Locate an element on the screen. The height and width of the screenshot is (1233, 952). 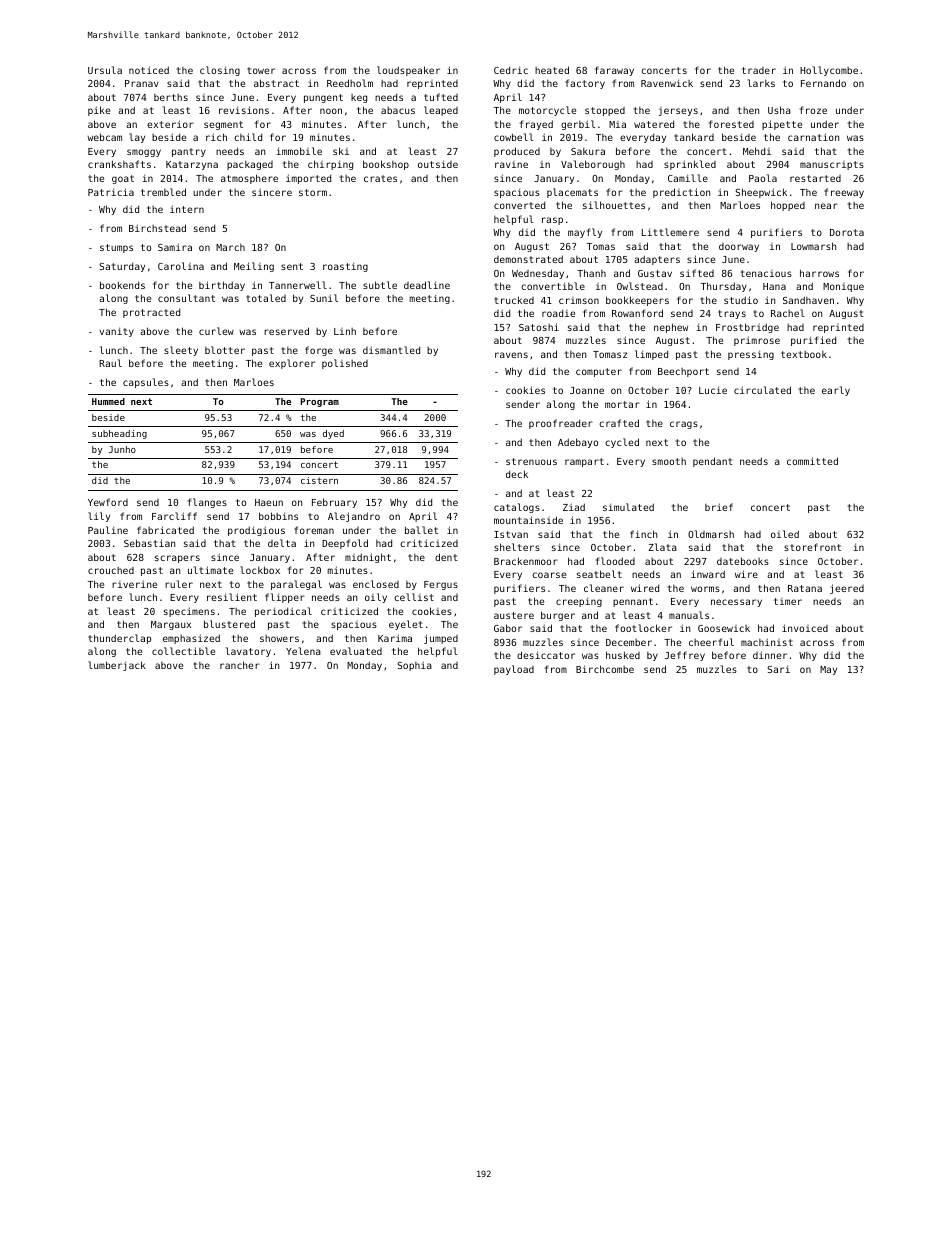
berths is located at coordinates (171, 97).
